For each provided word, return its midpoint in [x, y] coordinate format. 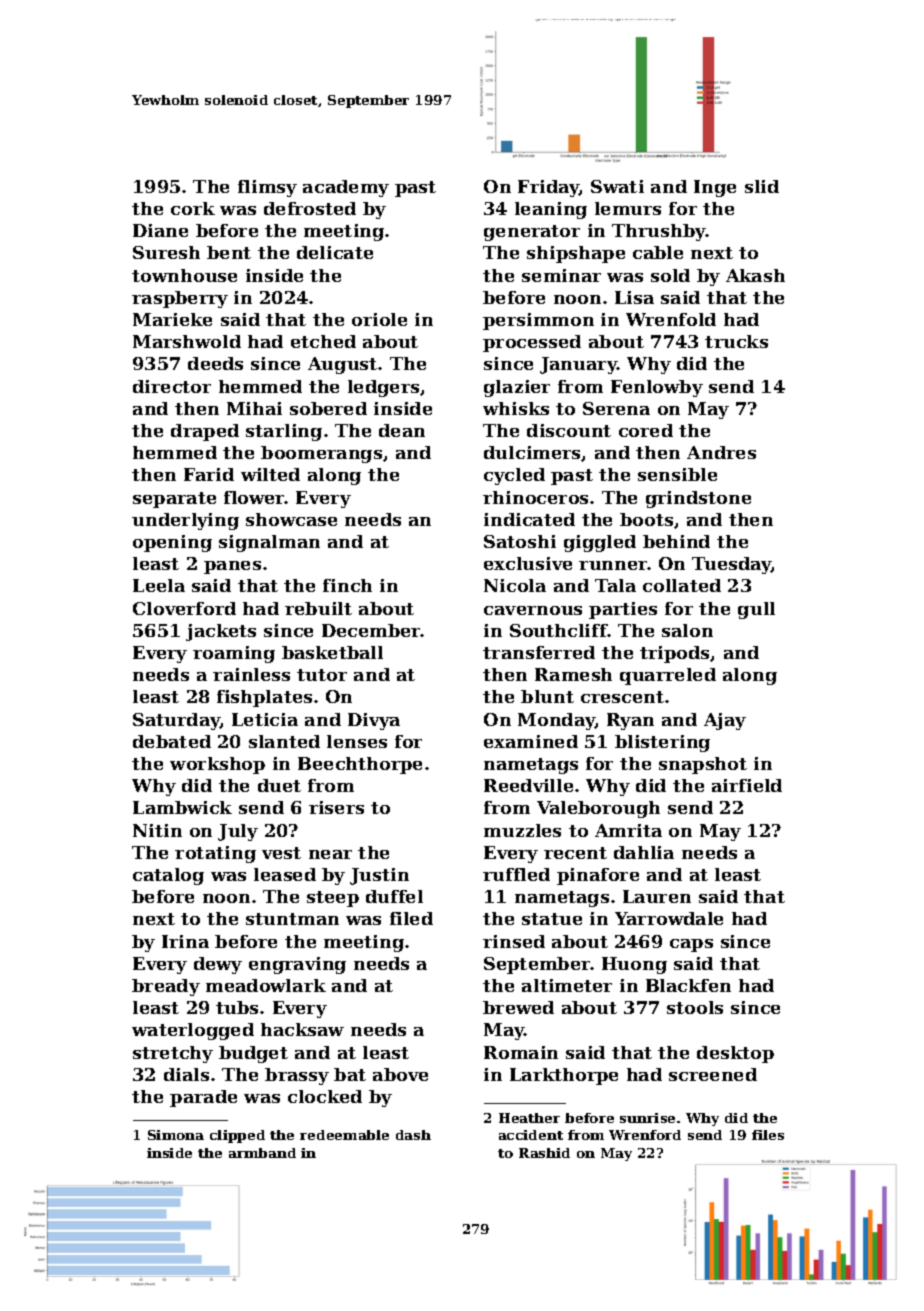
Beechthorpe [360, 765]
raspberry [180, 299]
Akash [755, 275]
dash [413, 1135]
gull [756, 610]
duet [279, 785]
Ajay [725, 721]
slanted [284, 741]
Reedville [528, 785]
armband [262, 1153]
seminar [561, 275]
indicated [529, 519]
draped [205, 432]
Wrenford [645, 1135]
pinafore [598, 876]
